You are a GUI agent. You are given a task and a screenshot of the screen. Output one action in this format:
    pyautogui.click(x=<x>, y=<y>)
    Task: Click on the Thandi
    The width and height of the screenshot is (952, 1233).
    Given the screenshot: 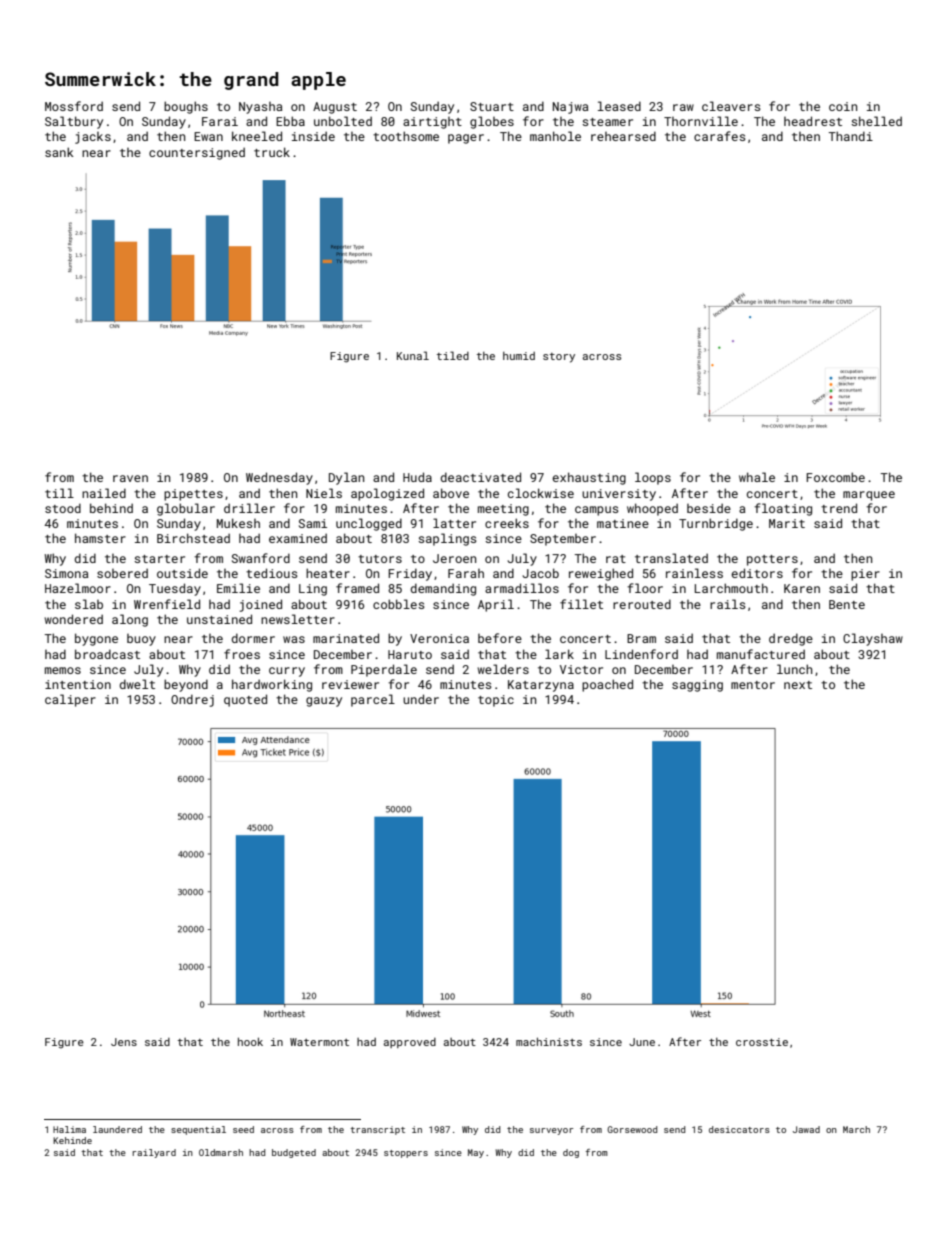 What is the action you would take?
    pyautogui.click(x=851, y=136)
